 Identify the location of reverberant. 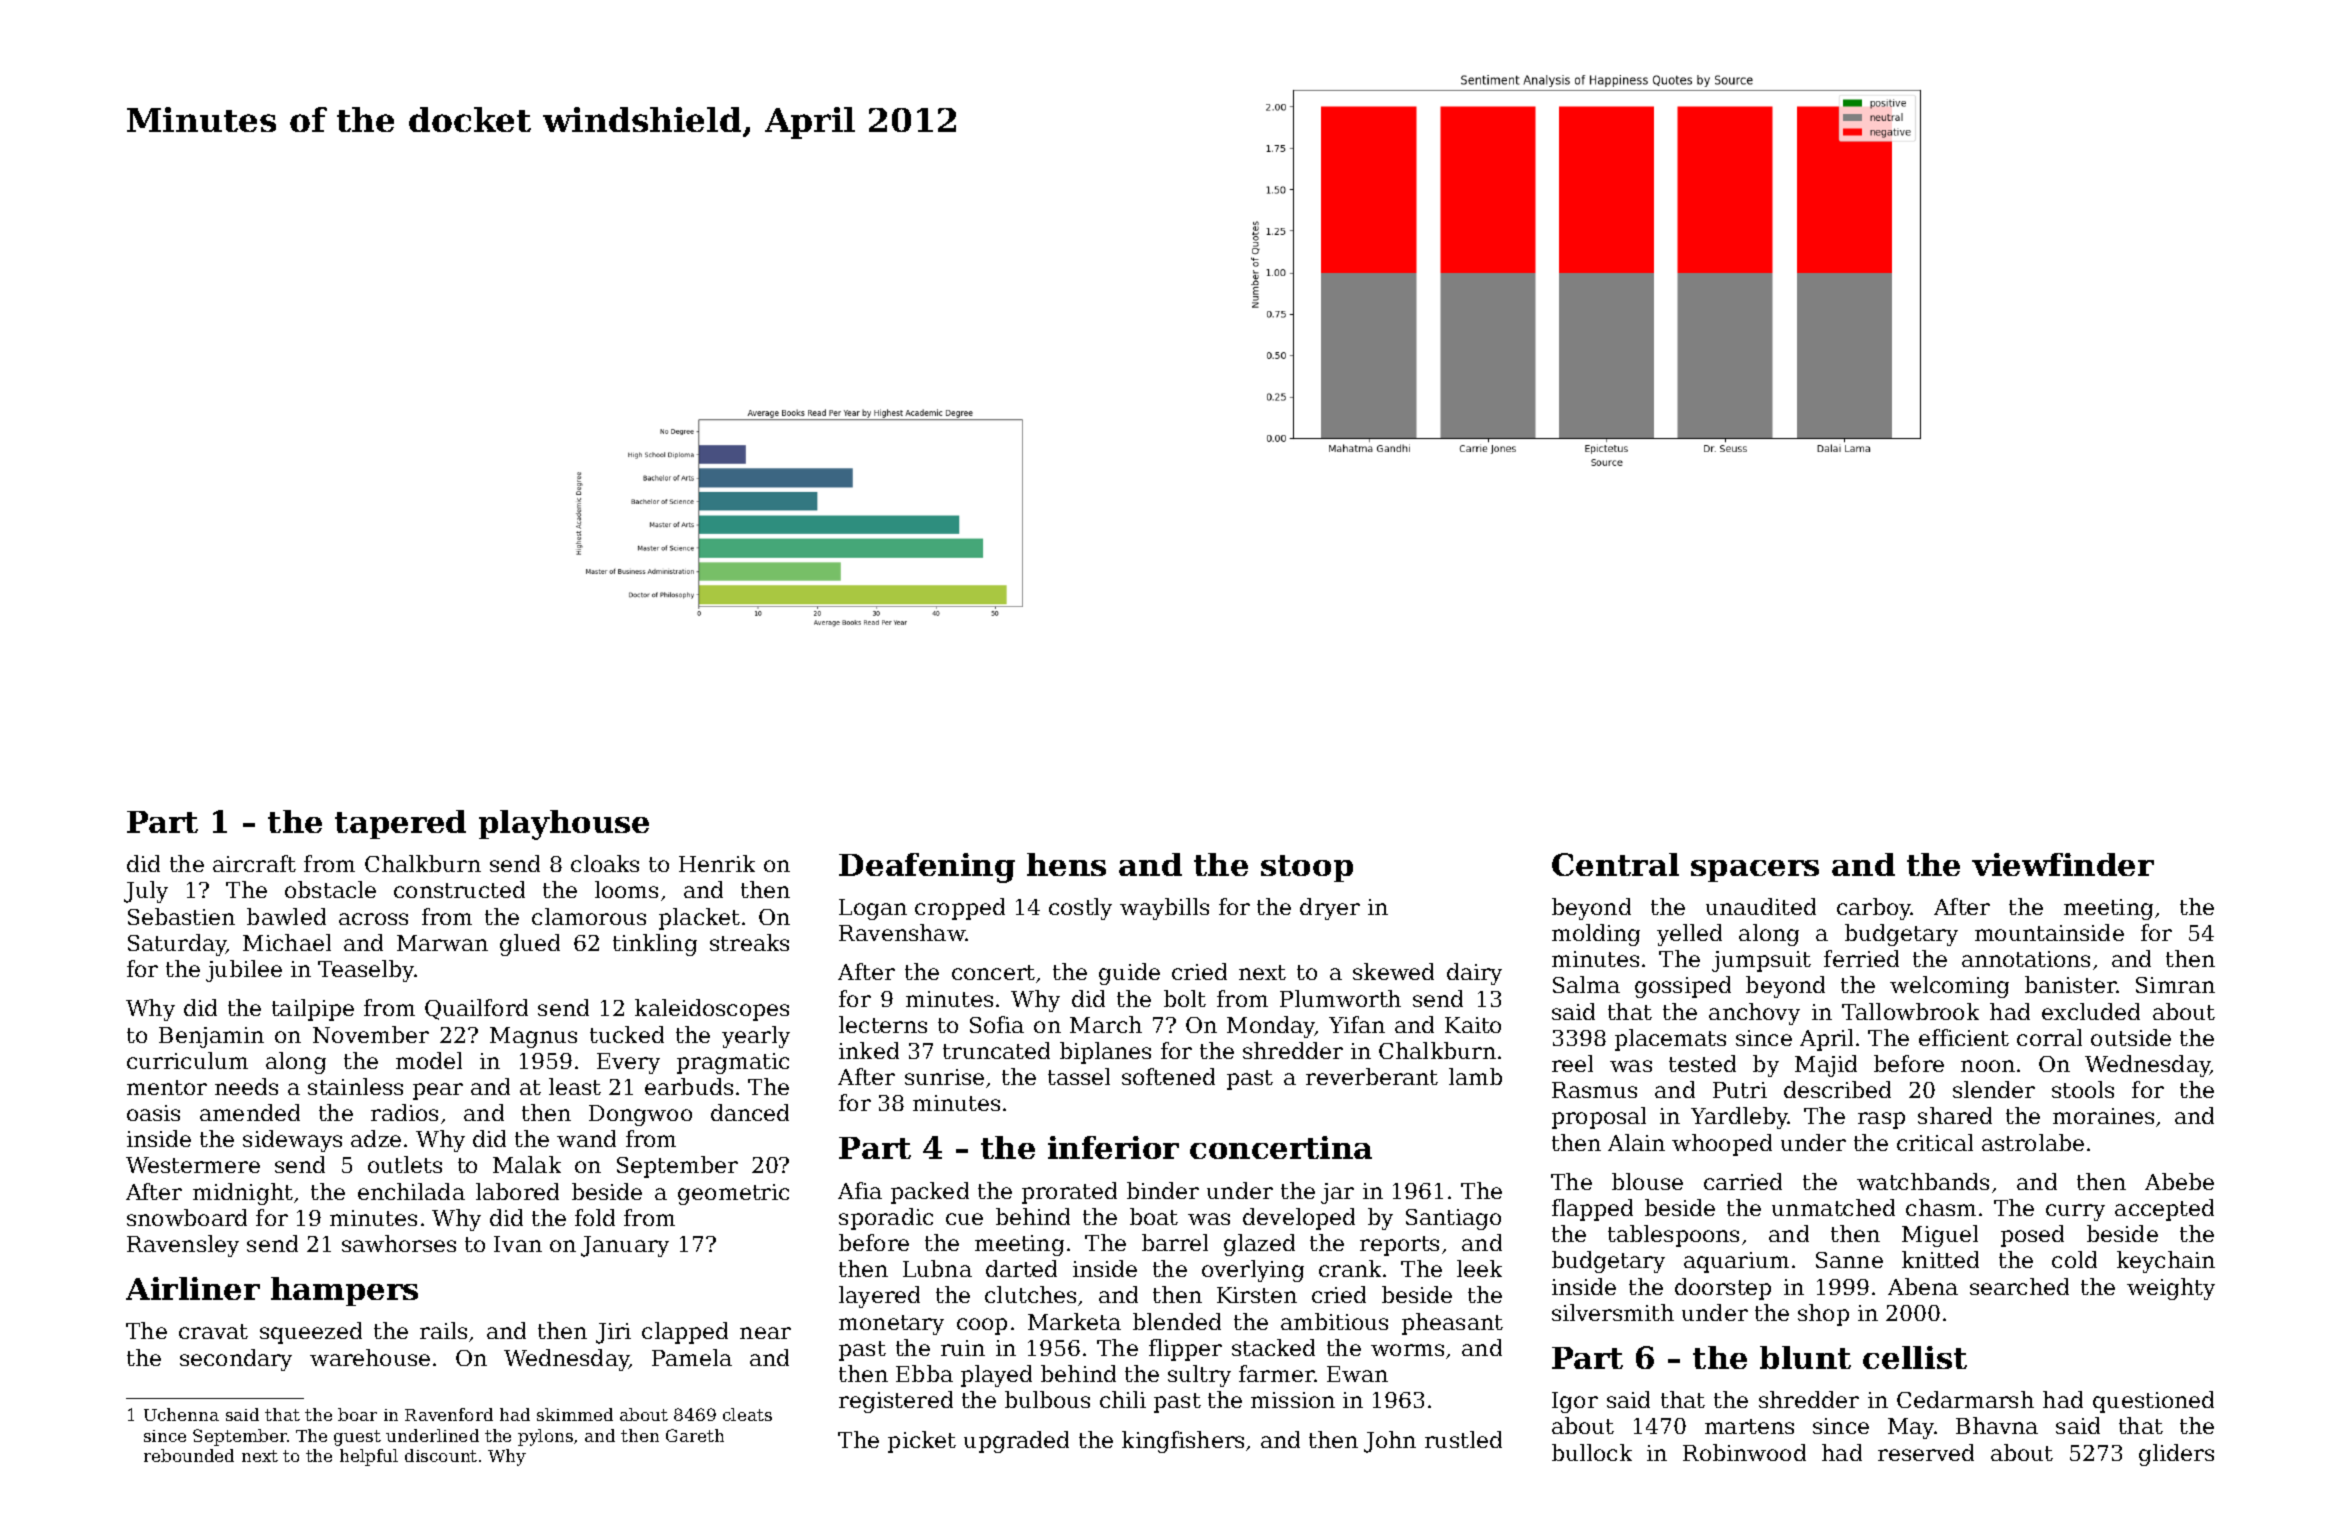
(1372, 1076).
